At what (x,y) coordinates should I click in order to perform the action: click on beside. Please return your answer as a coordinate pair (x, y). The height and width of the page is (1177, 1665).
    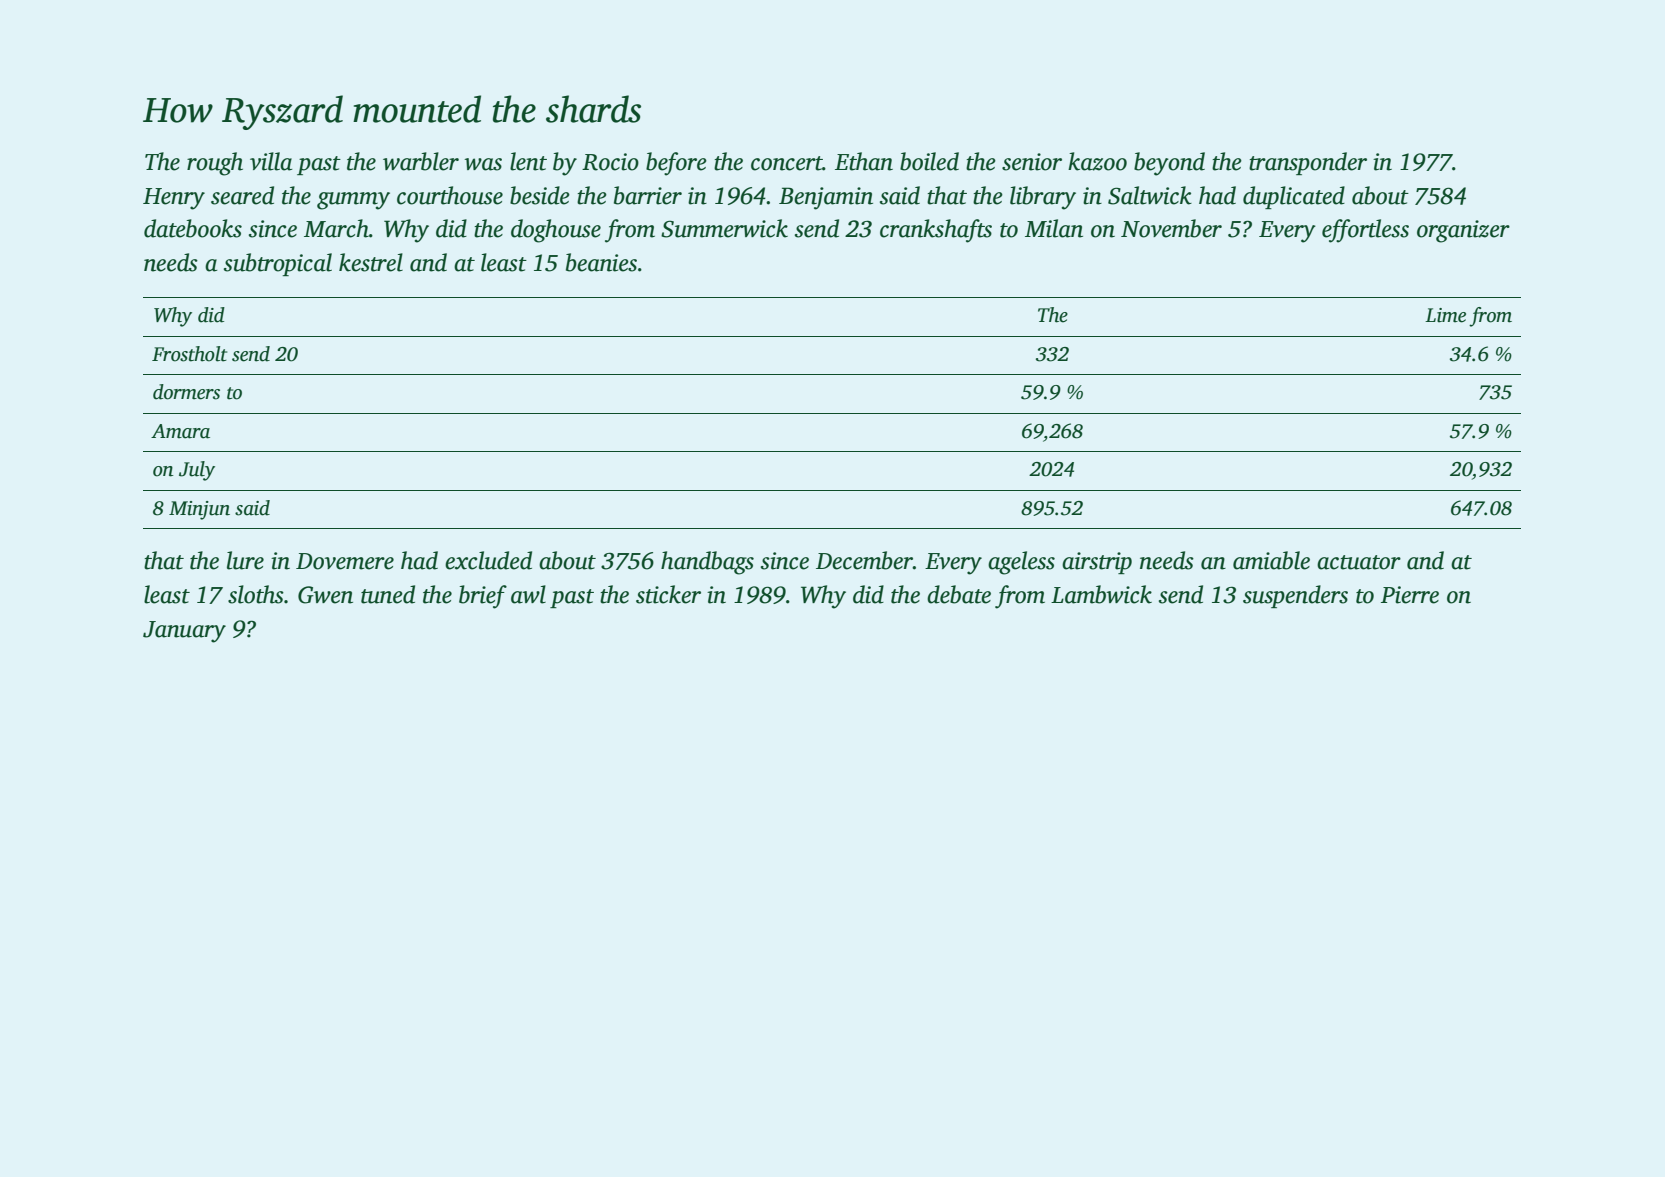
    Looking at the image, I should click on (540, 195).
